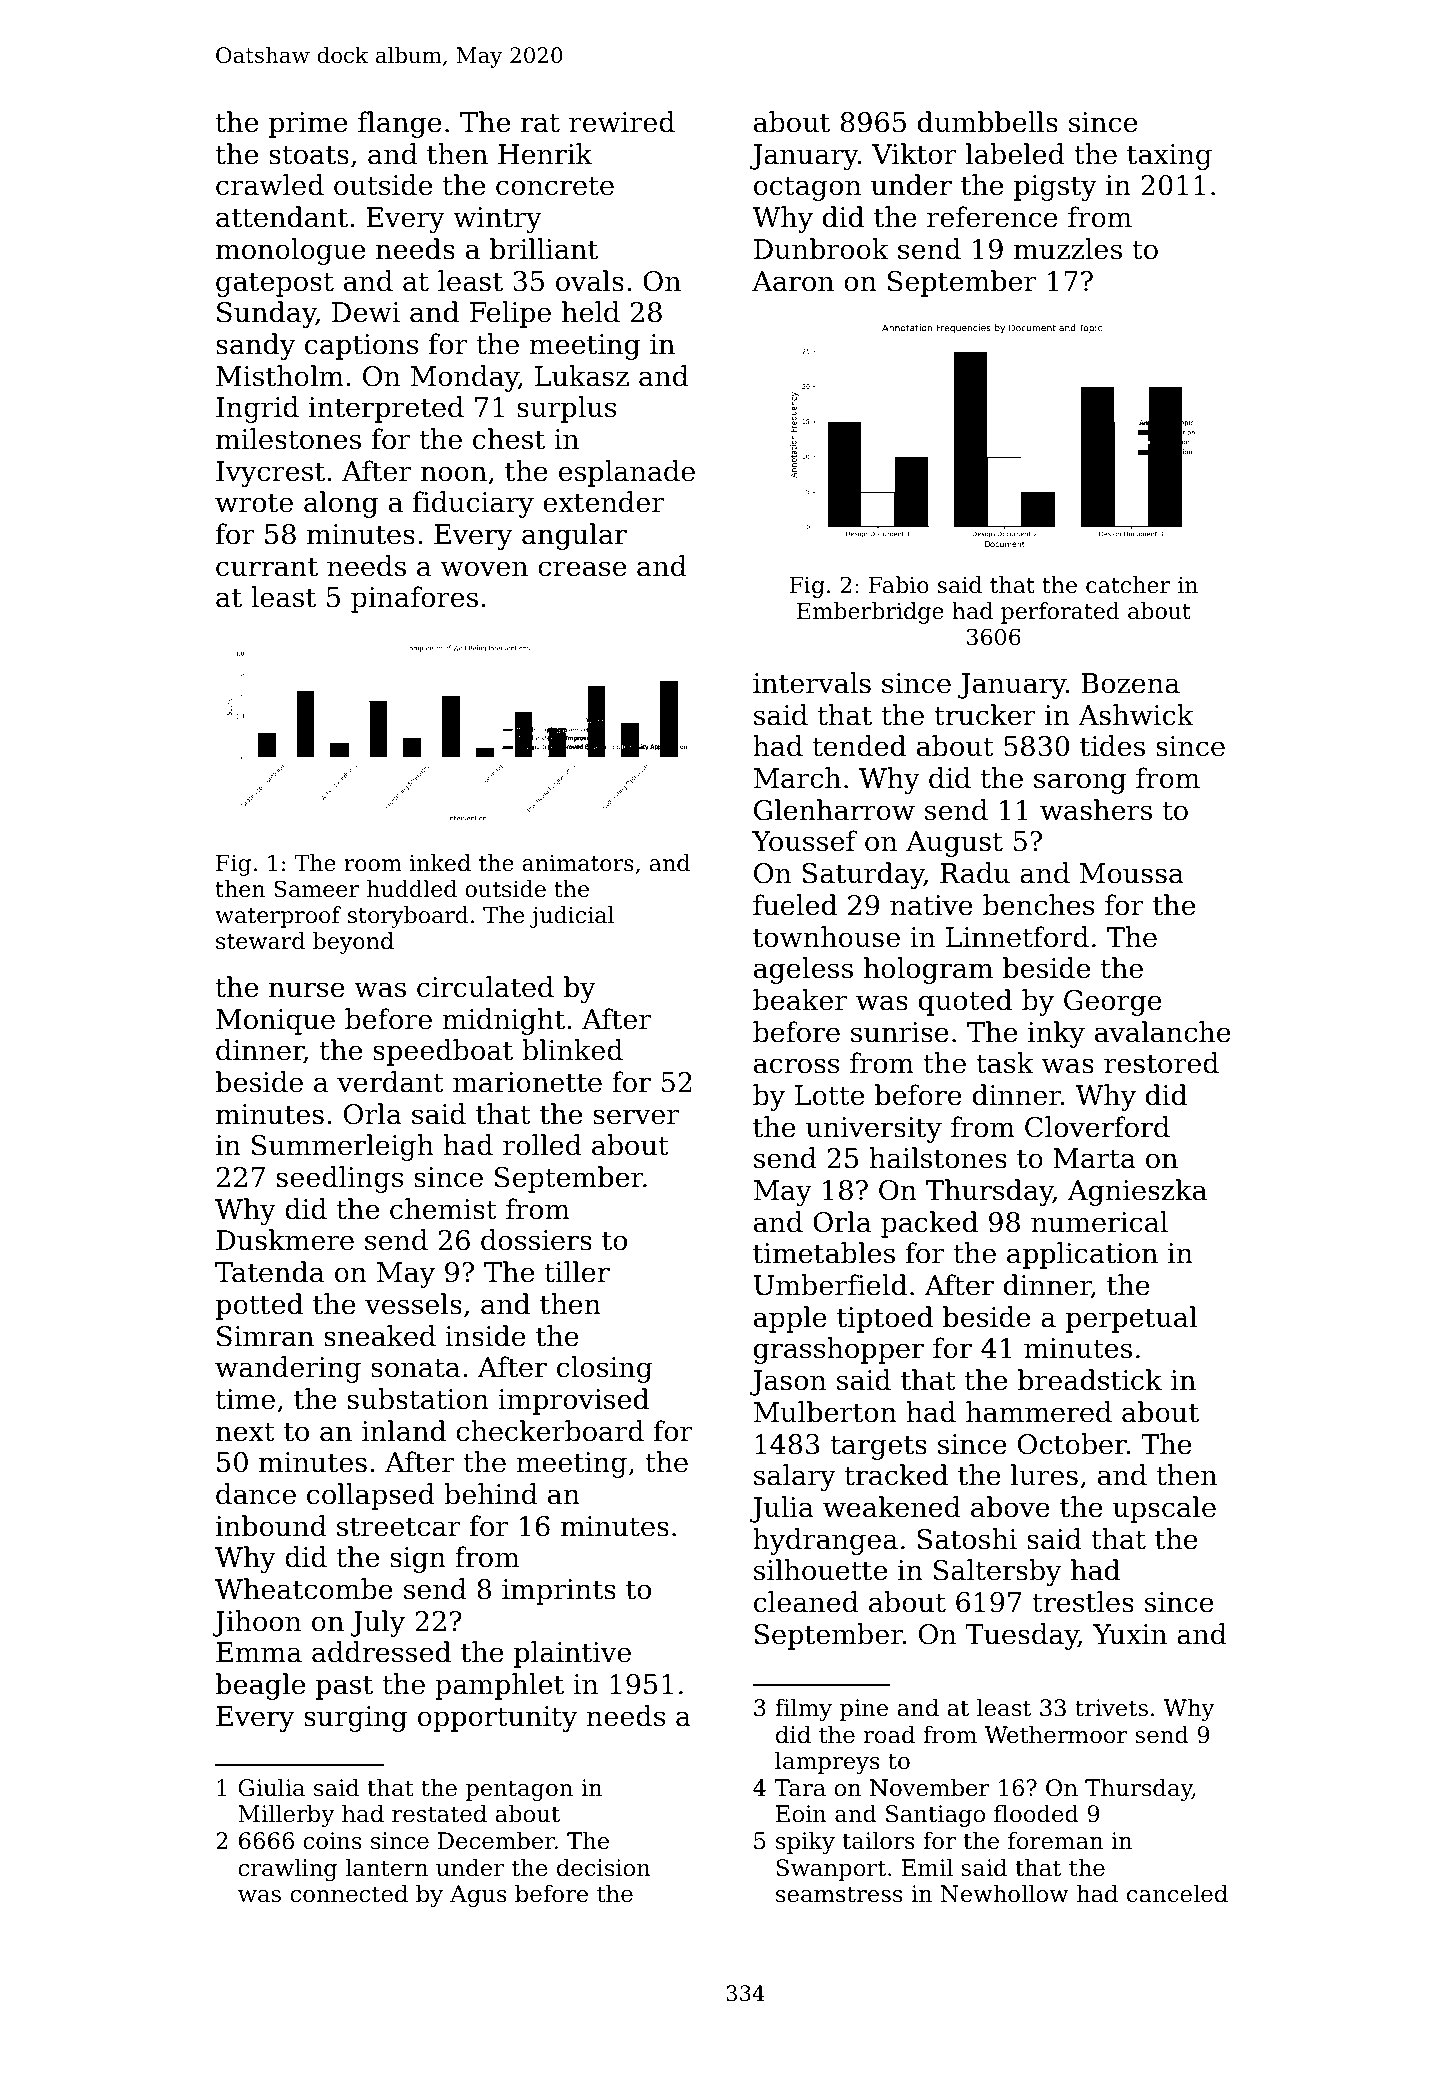 This screenshot has width=1450, height=2100. Describe the element at coordinates (605, 1369) in the screenshot. I see `closing` at that location.
